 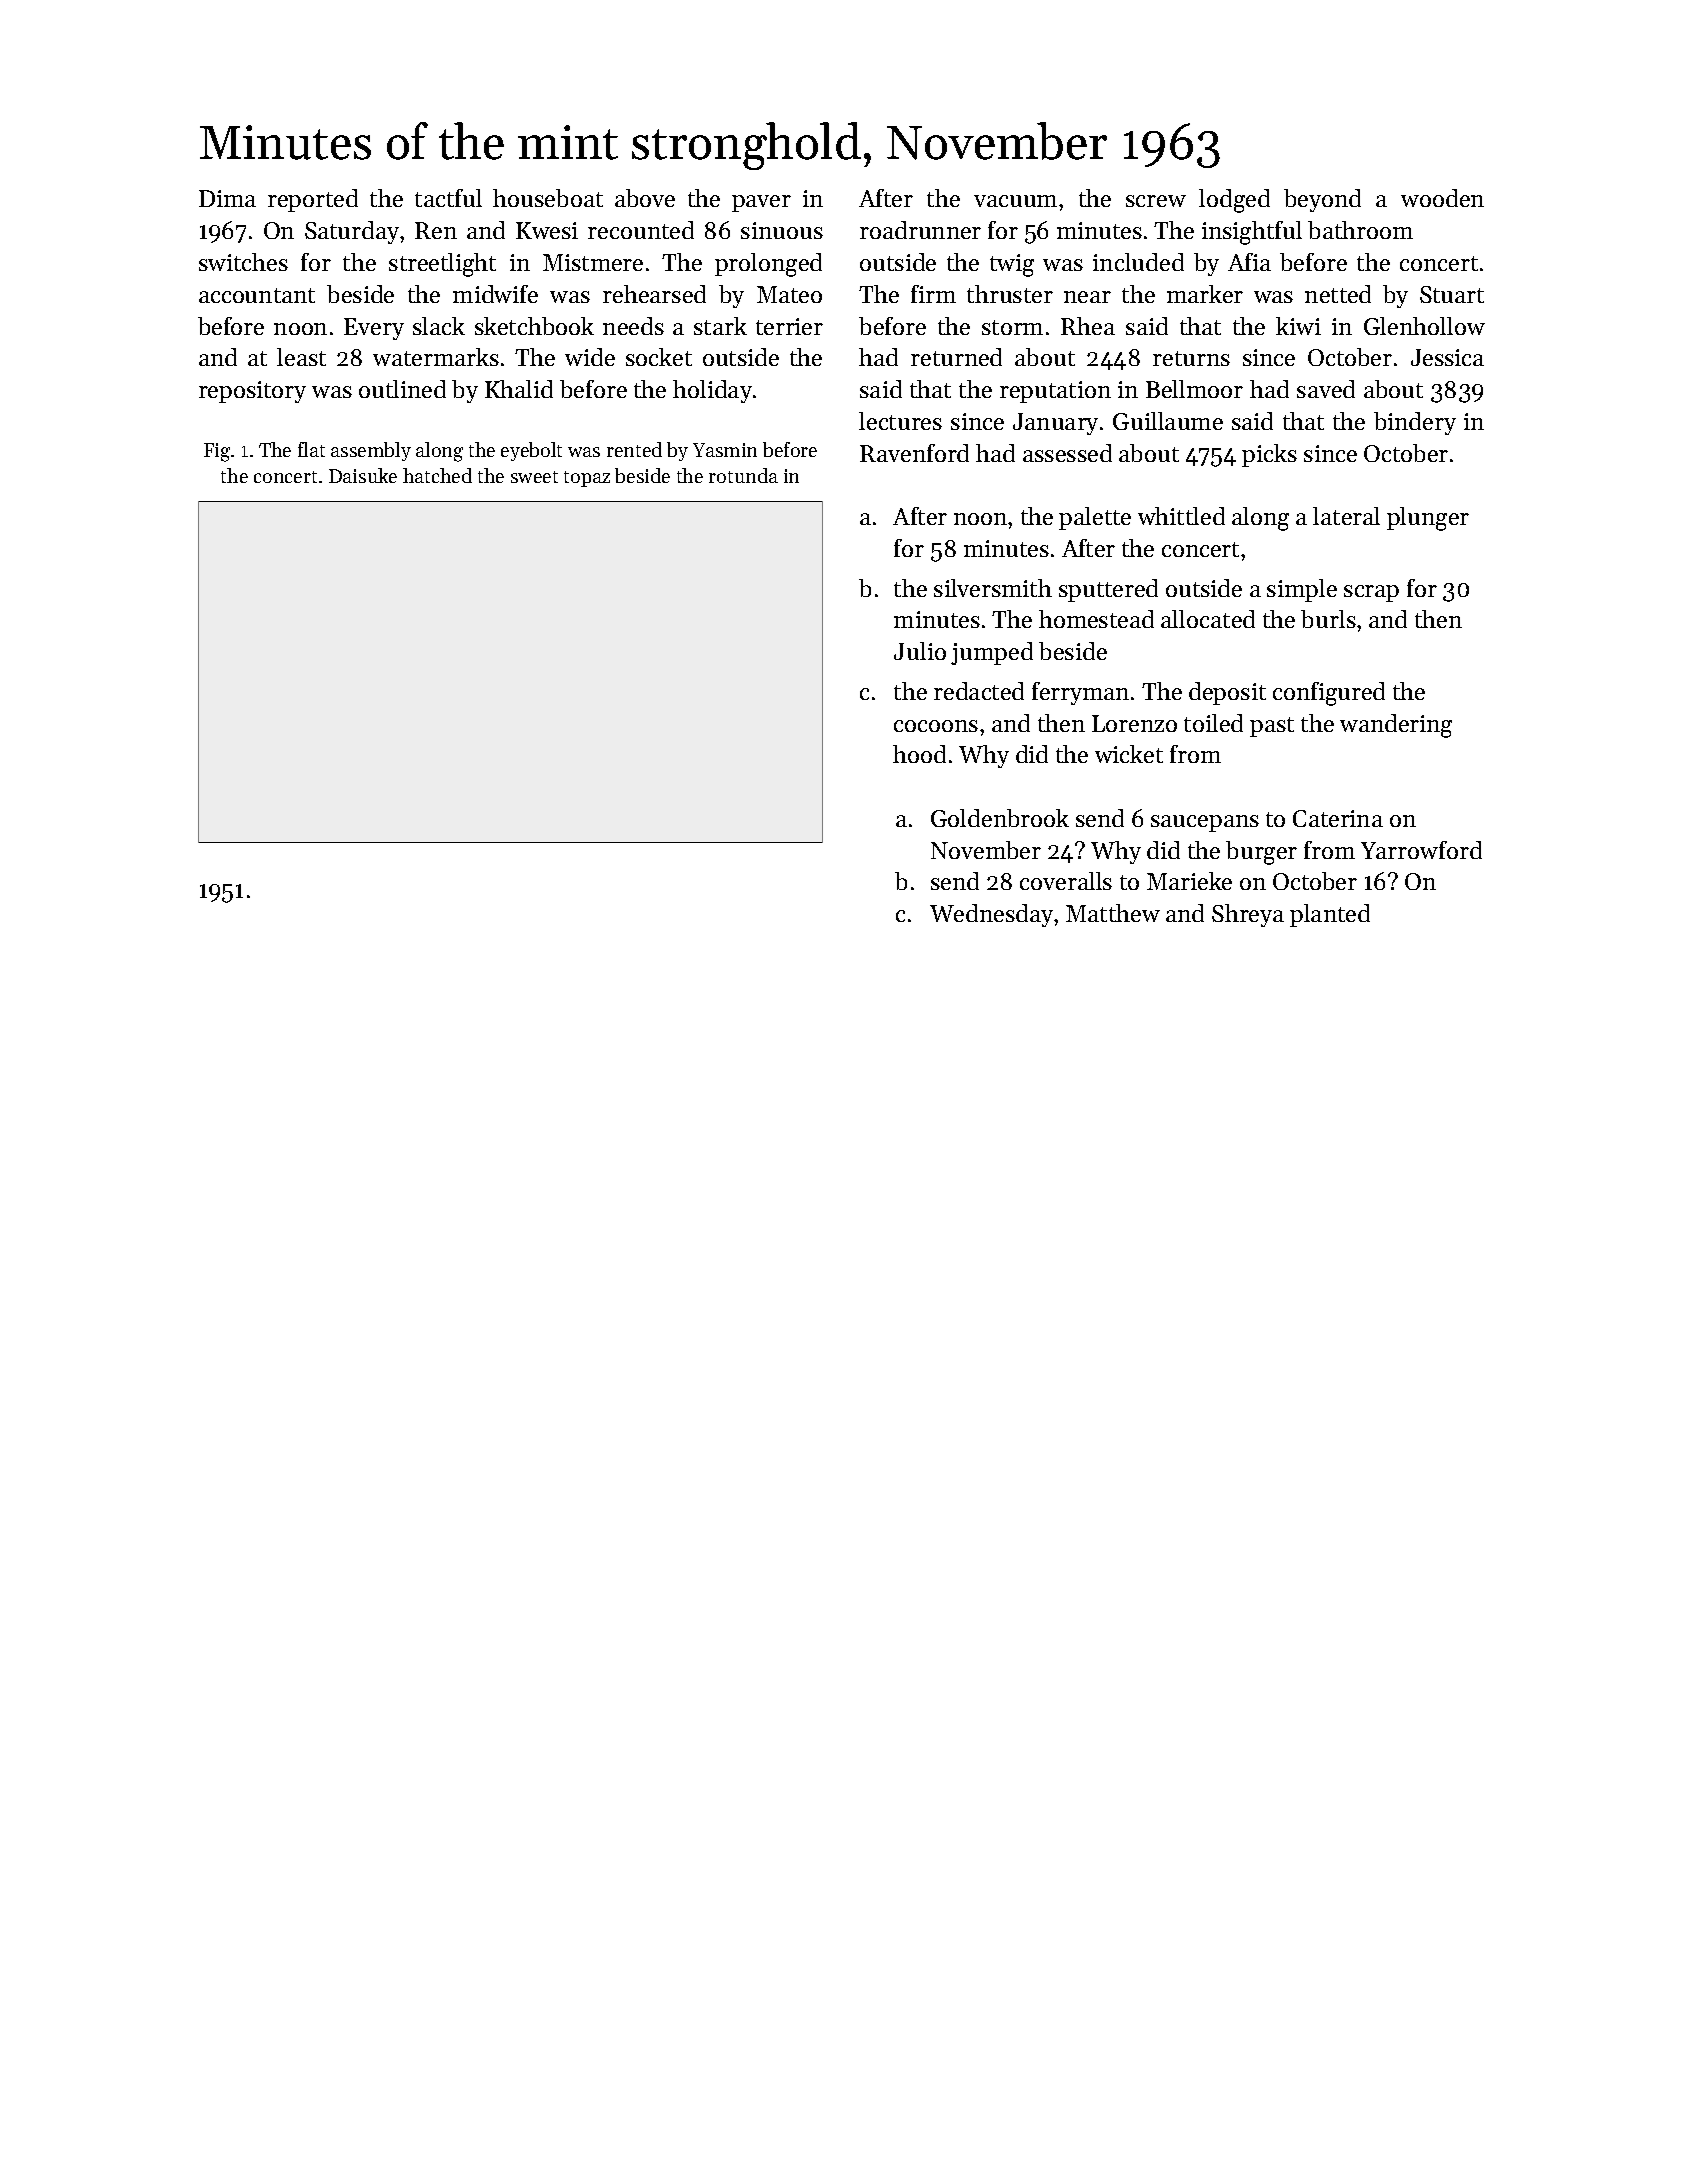 I want to click on plunger, so click(x=1428, y=519).
